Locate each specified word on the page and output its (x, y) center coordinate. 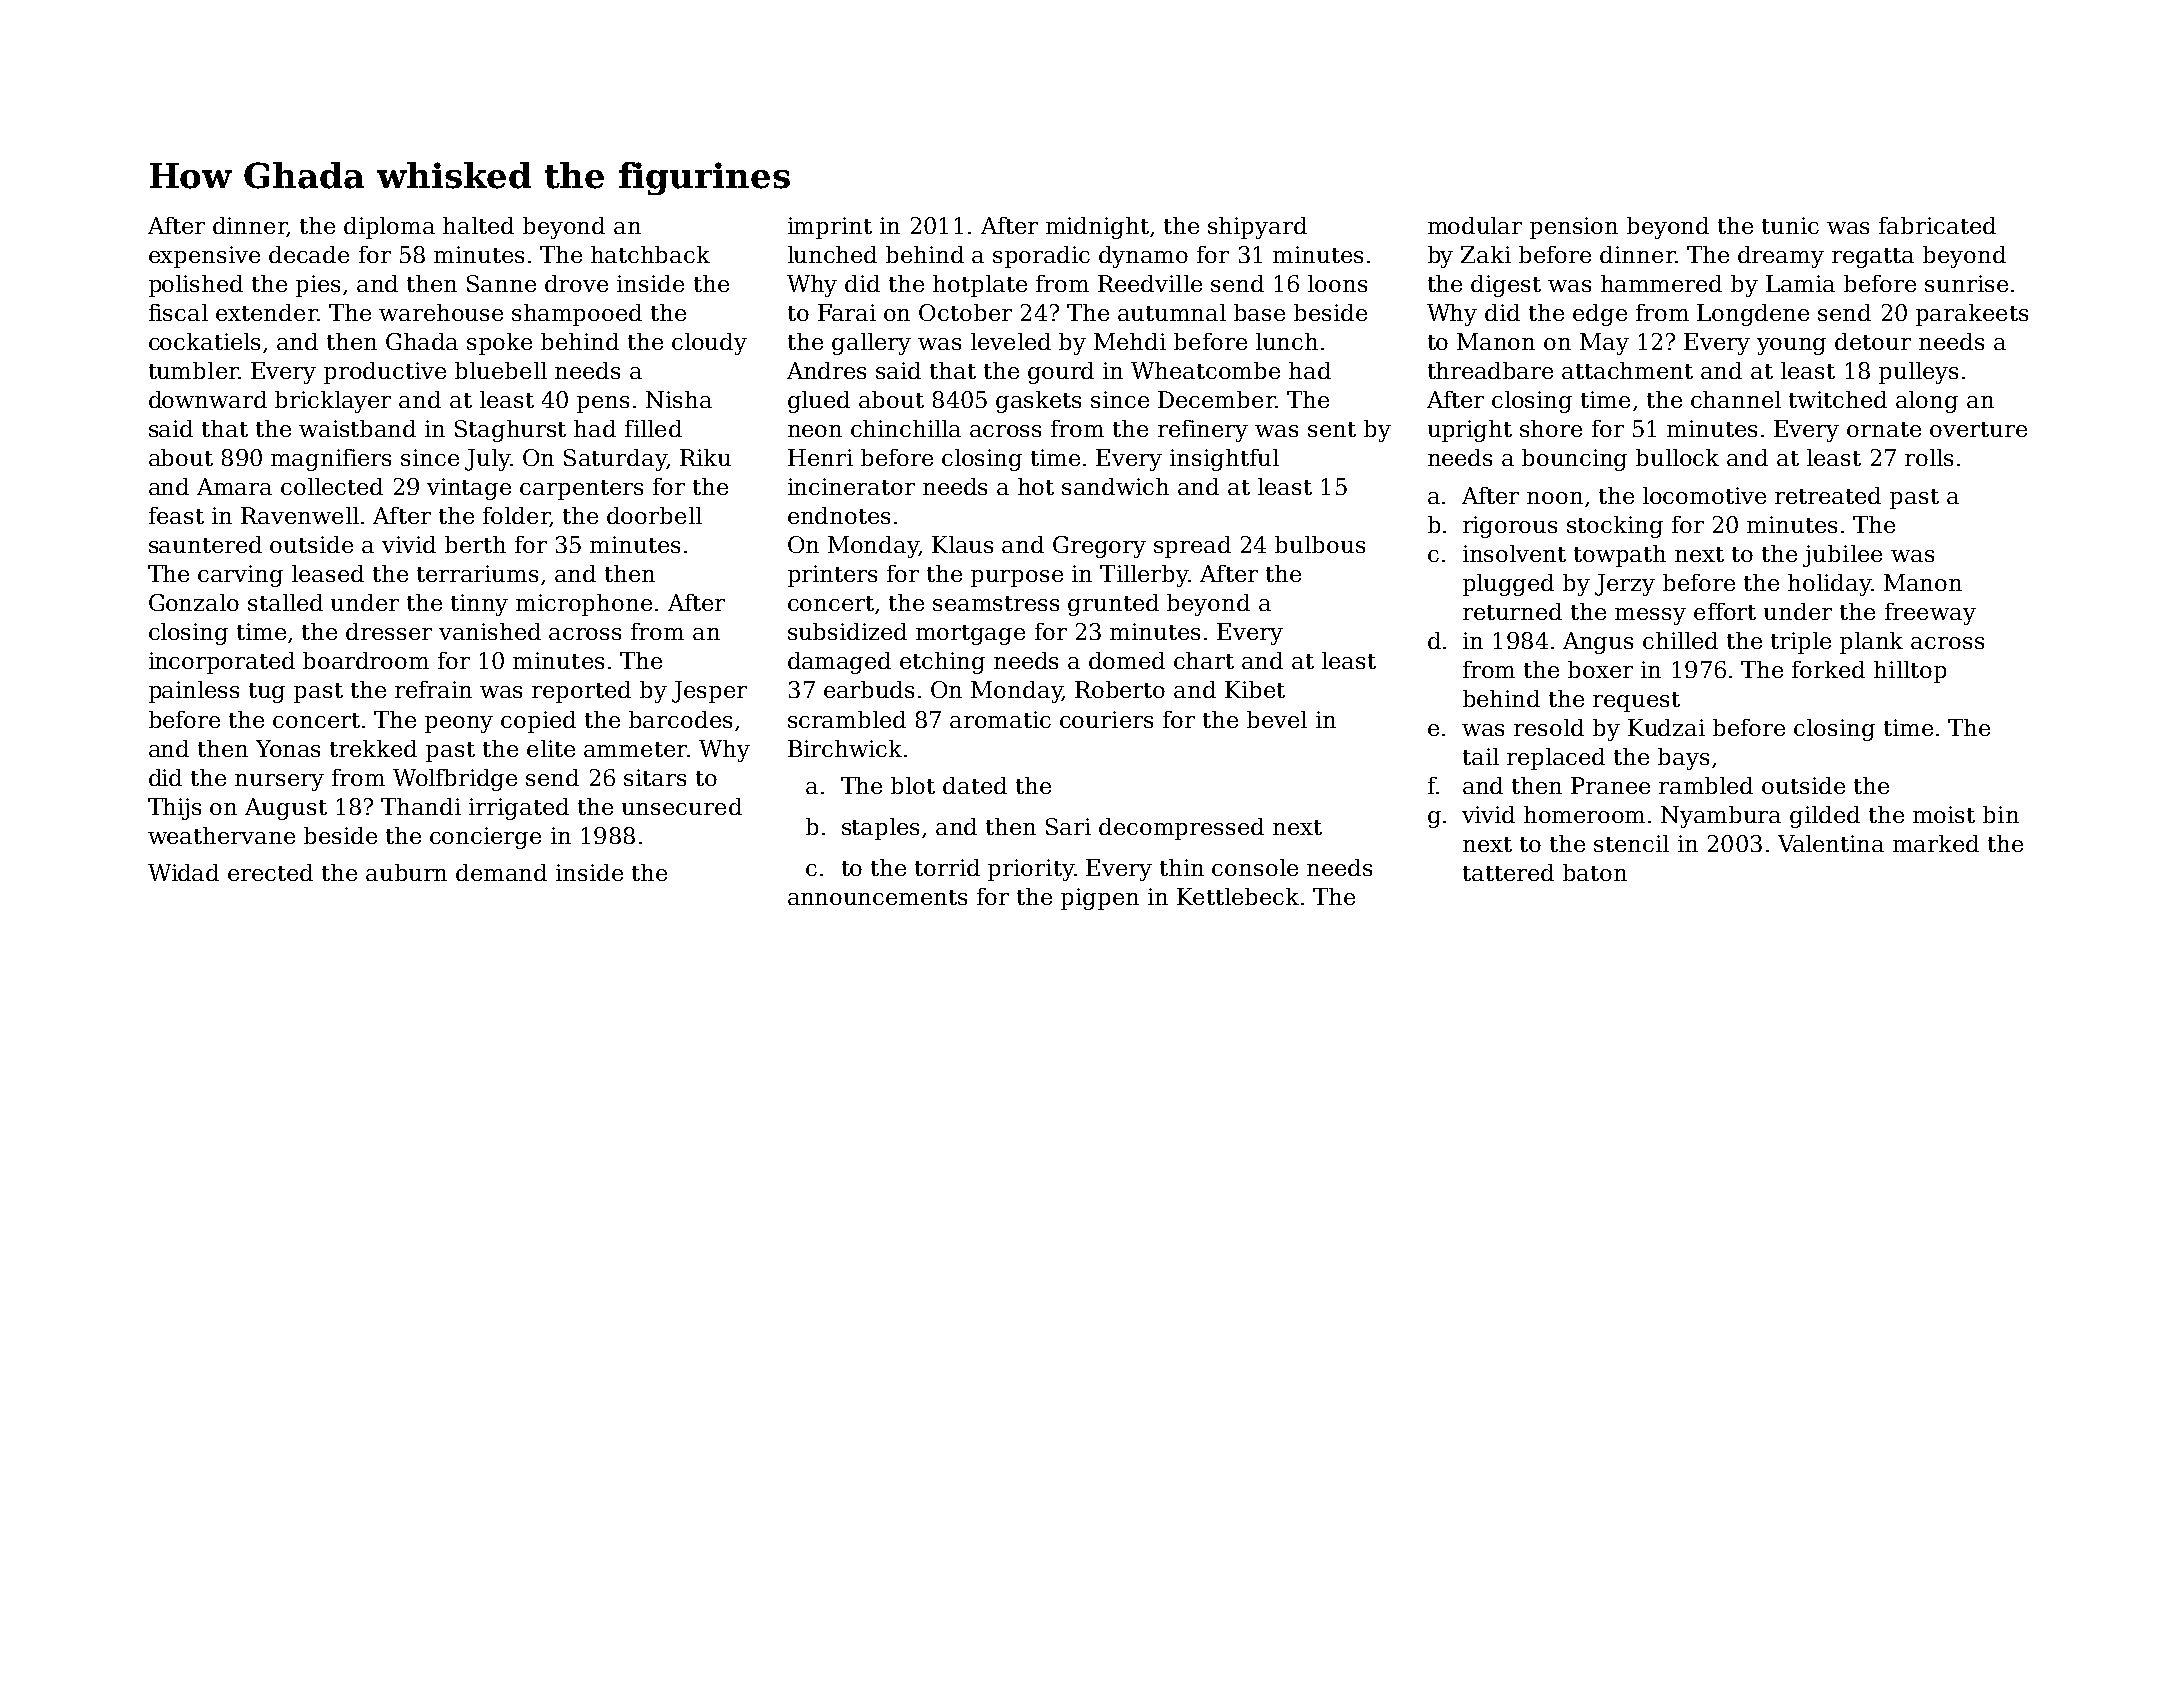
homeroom (1584, 814)
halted (478, 225)
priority (1031, 870)
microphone (584, 605)
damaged (839, 663)
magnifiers (331, 460)
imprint (830, 228)
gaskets (1038, 402)
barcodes (680, 719)
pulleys (1918, 373)
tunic (1790, 225)
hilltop (1910, 672)
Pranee (1610, 785)
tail (1481, 756)
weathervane (221, 835)
